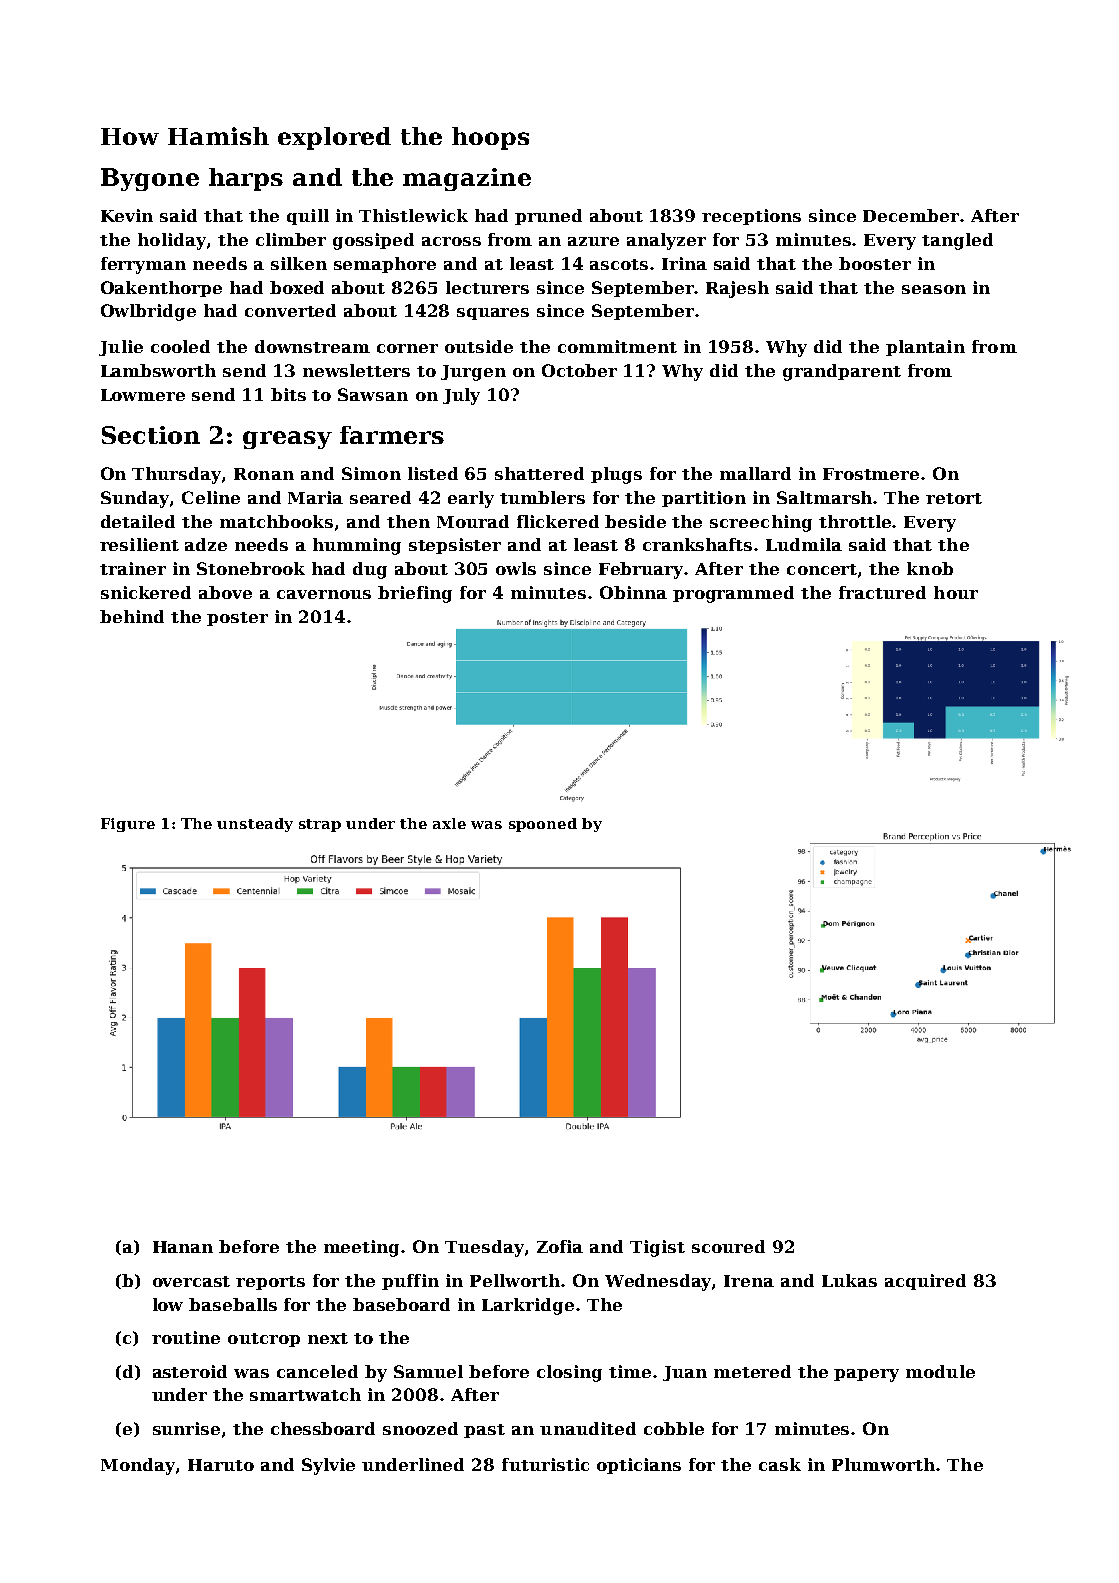 The image size is (1119, 1583). What do you see at coordinates (956, 592) in the document?
I see `hour` at bounding box center [956, 592].
